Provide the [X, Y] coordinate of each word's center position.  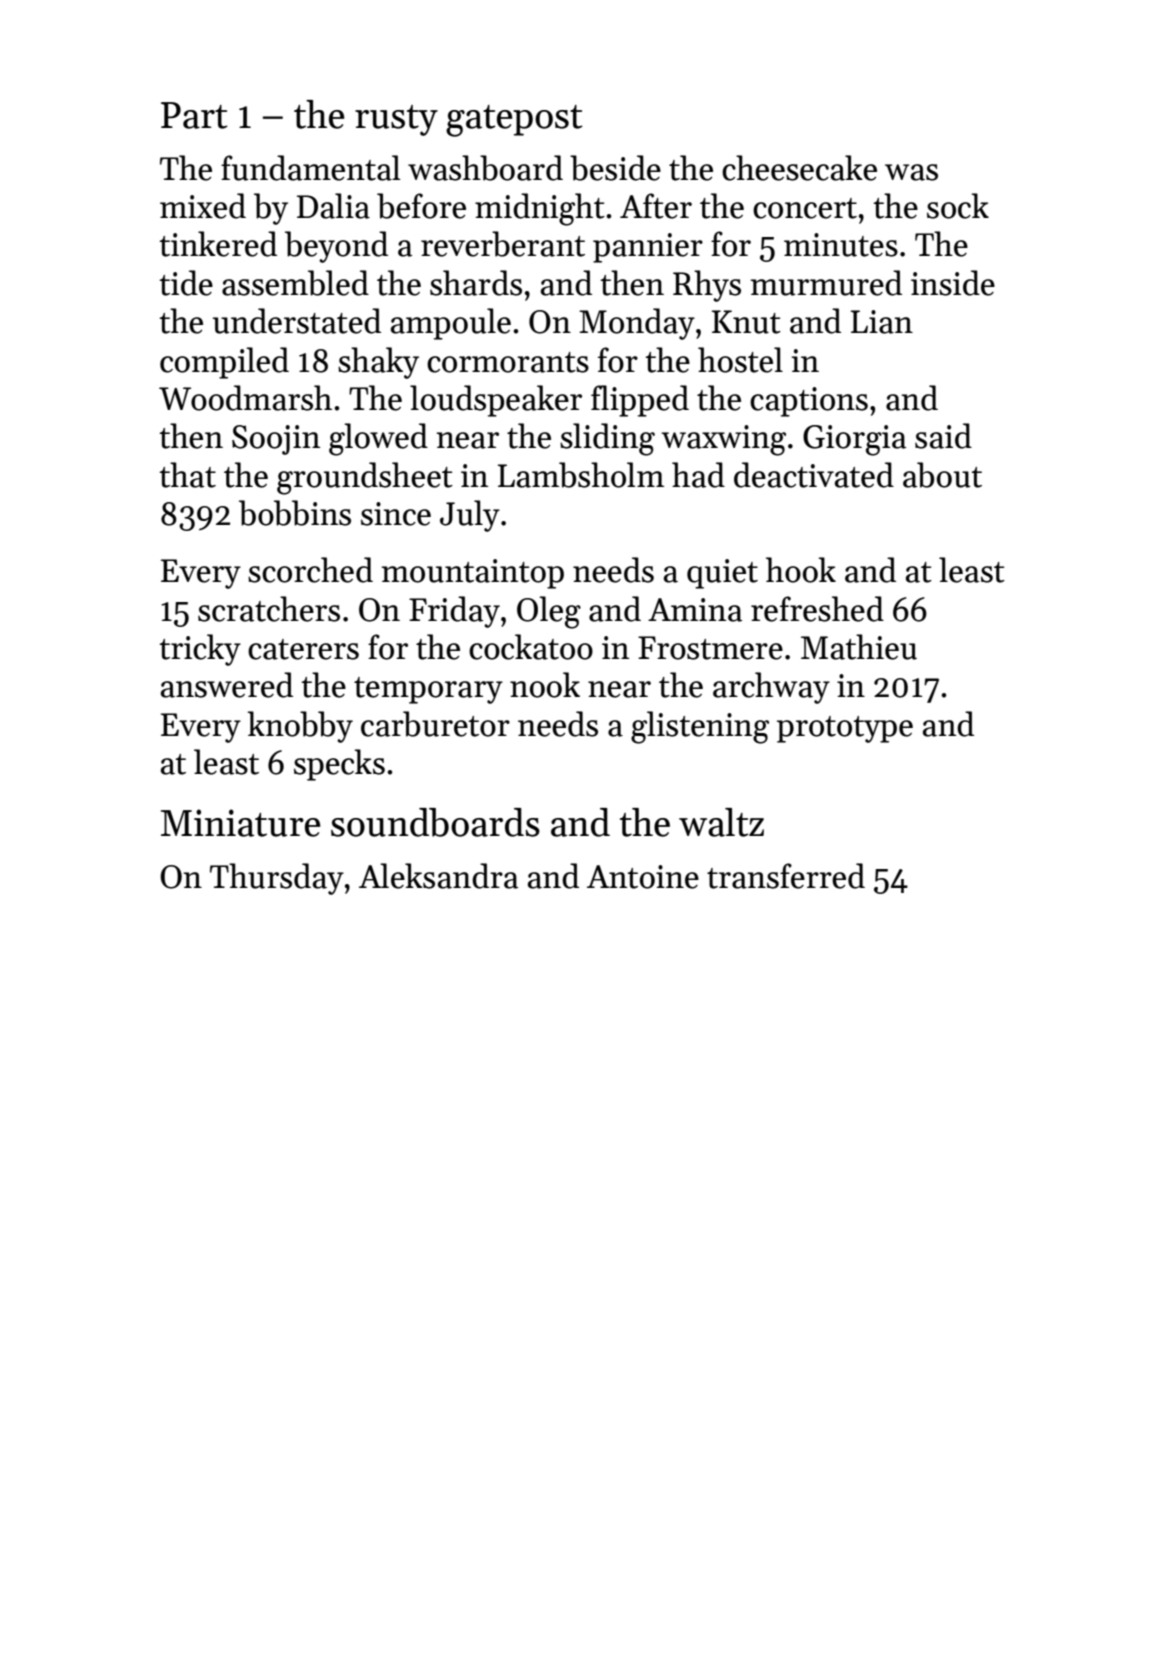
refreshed [817, 609]
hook [801, 570]
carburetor [435, 724]
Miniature [240, 823]
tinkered [218, 244]
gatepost [514, 121]
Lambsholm [581, 475]
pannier [648, 248]
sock [958, 206]
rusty [396, 120]
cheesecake [799, 168]
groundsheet [365, 478]
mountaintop [473, 574]
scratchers [269, 609]
